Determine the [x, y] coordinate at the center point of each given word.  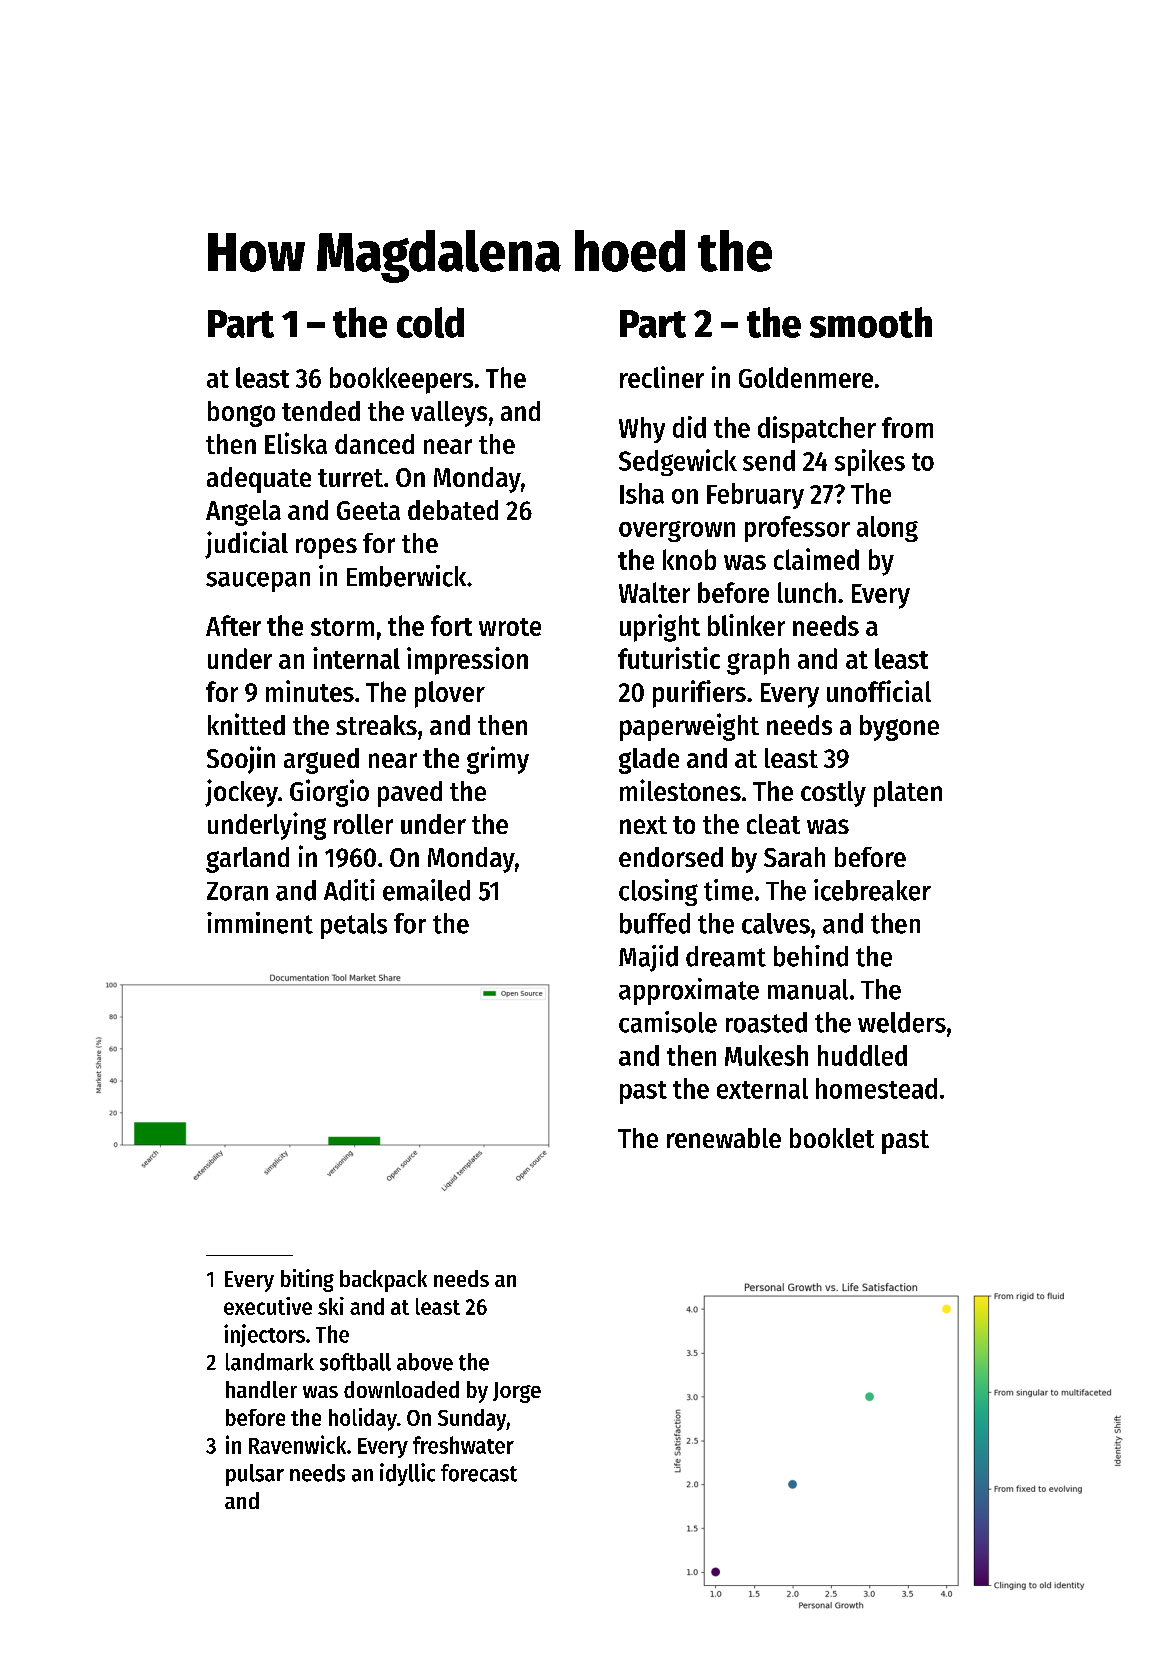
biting [307, 1280]
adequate [259, 480]
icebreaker [872, 890]
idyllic [407, 1474]
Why [642, 430]
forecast [479, 1473]
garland [247, 860]
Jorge [517, 1392]
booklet [832, 1138]
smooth [871, 322]
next [643, 825]
